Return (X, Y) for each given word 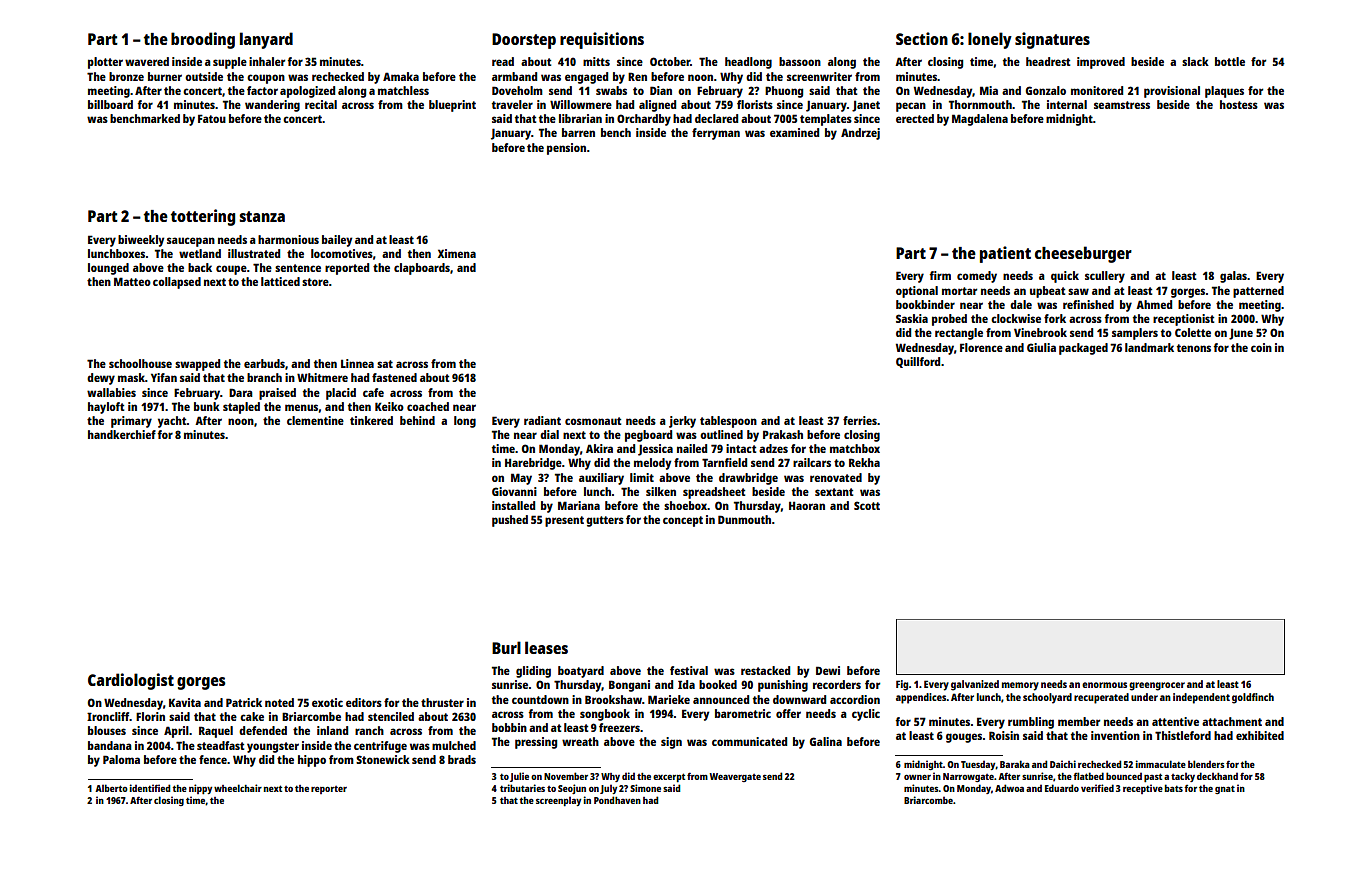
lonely (990, 40)
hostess (1239, 104)
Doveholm (517, 90)
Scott (867, 505)
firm (940, 275)
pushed (510, 521)
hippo (312, 761)
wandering (272, 106)
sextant (834, 492)
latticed (280, 281)
